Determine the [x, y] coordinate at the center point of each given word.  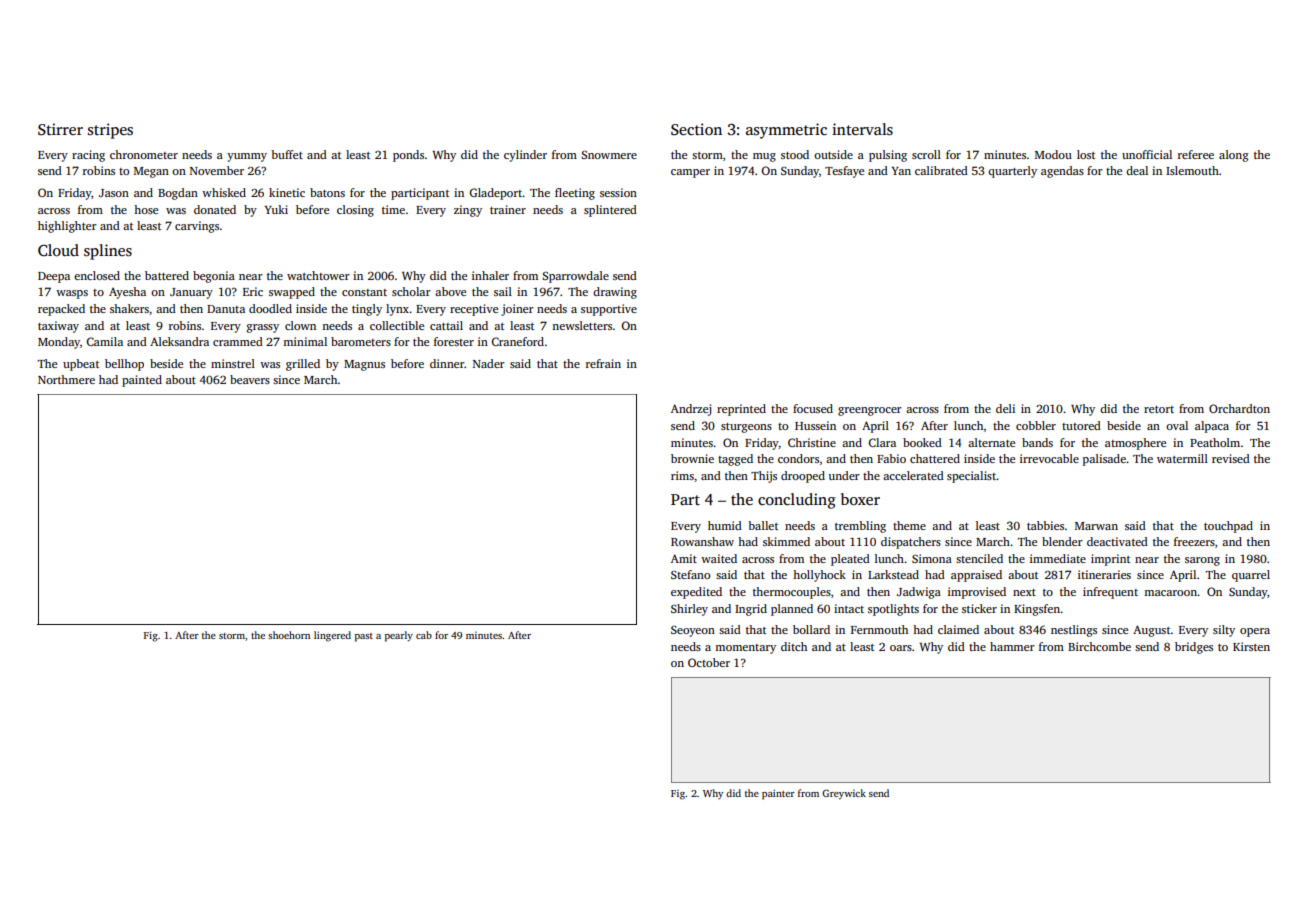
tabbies [1045, 525]
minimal [305, 341]
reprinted [741, 410]
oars [901, 648]
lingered [332, 636]
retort [1159, 409]
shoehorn [289, 635]
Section [696, 129]
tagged [735, 460]
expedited [696, 593]
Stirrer [60, 129]
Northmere [66, 379]
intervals [862, 129]
